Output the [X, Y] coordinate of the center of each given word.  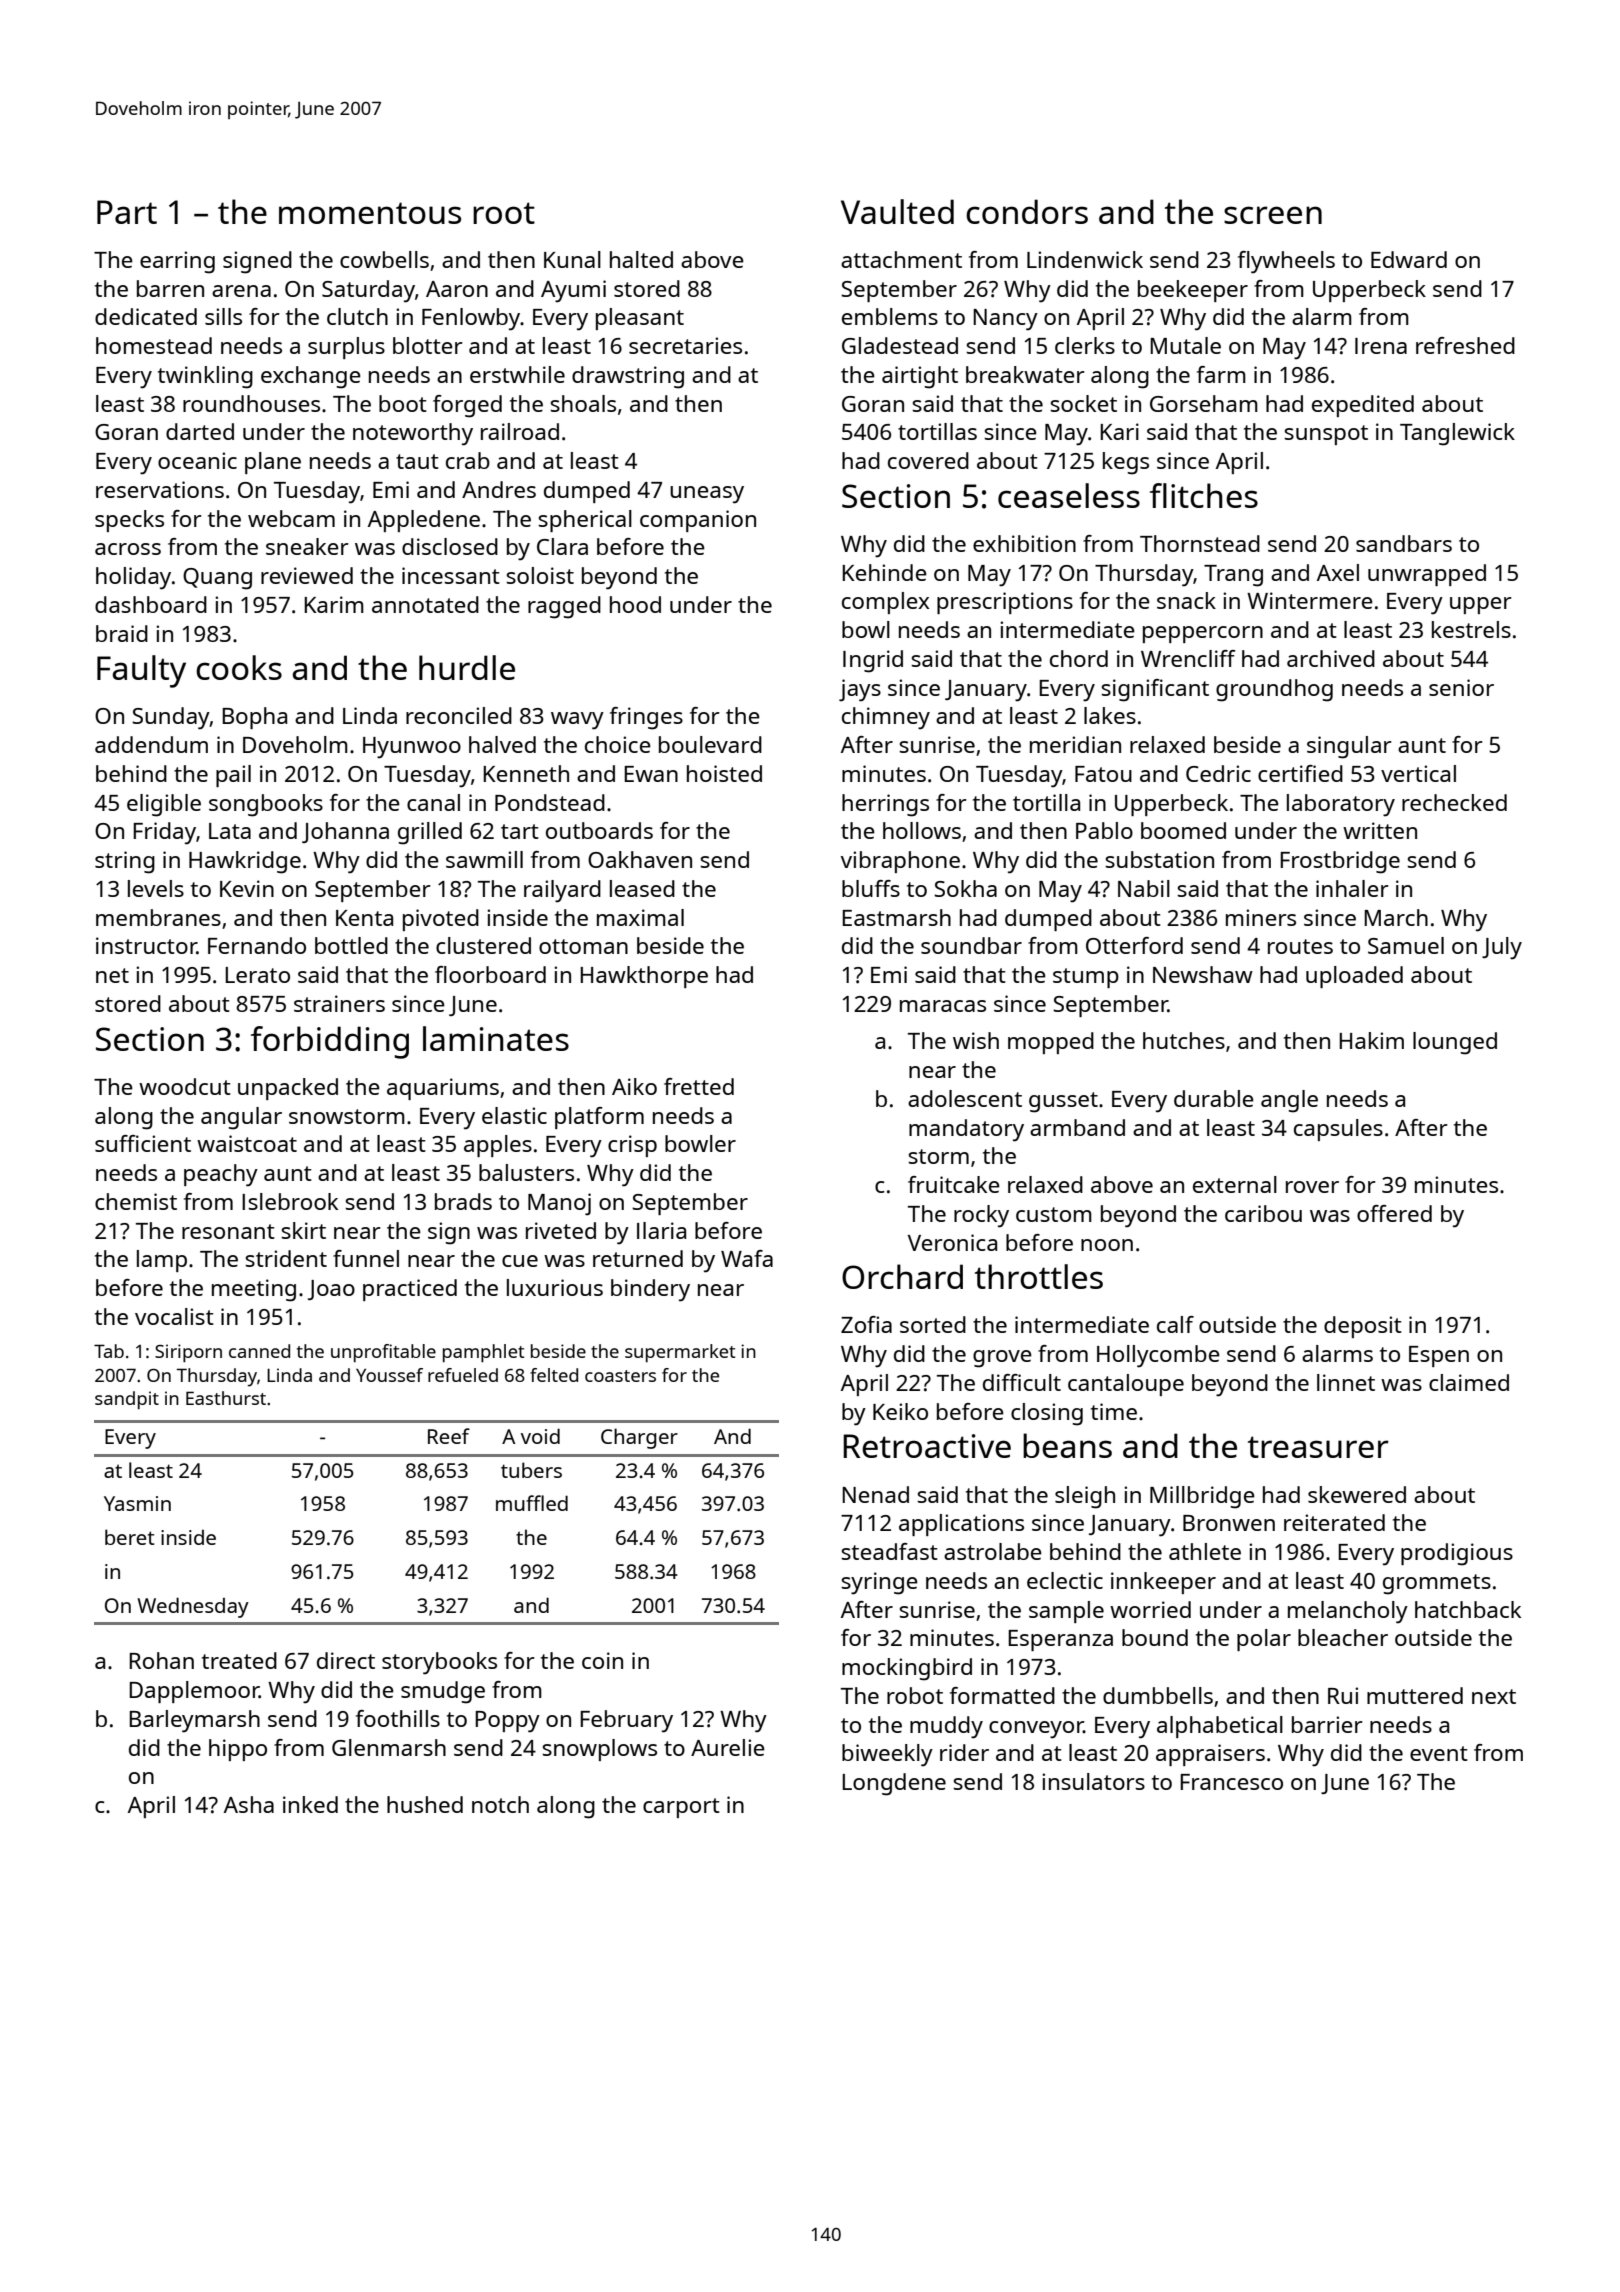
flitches [1204, 495]
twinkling [205, 377]
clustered [483, 945]
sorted [933, 1324]
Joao [331, 1290]
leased [642, 888]
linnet [1346, 1382]
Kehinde [884, 572]
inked [310, 1804]
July [1502, 948]
